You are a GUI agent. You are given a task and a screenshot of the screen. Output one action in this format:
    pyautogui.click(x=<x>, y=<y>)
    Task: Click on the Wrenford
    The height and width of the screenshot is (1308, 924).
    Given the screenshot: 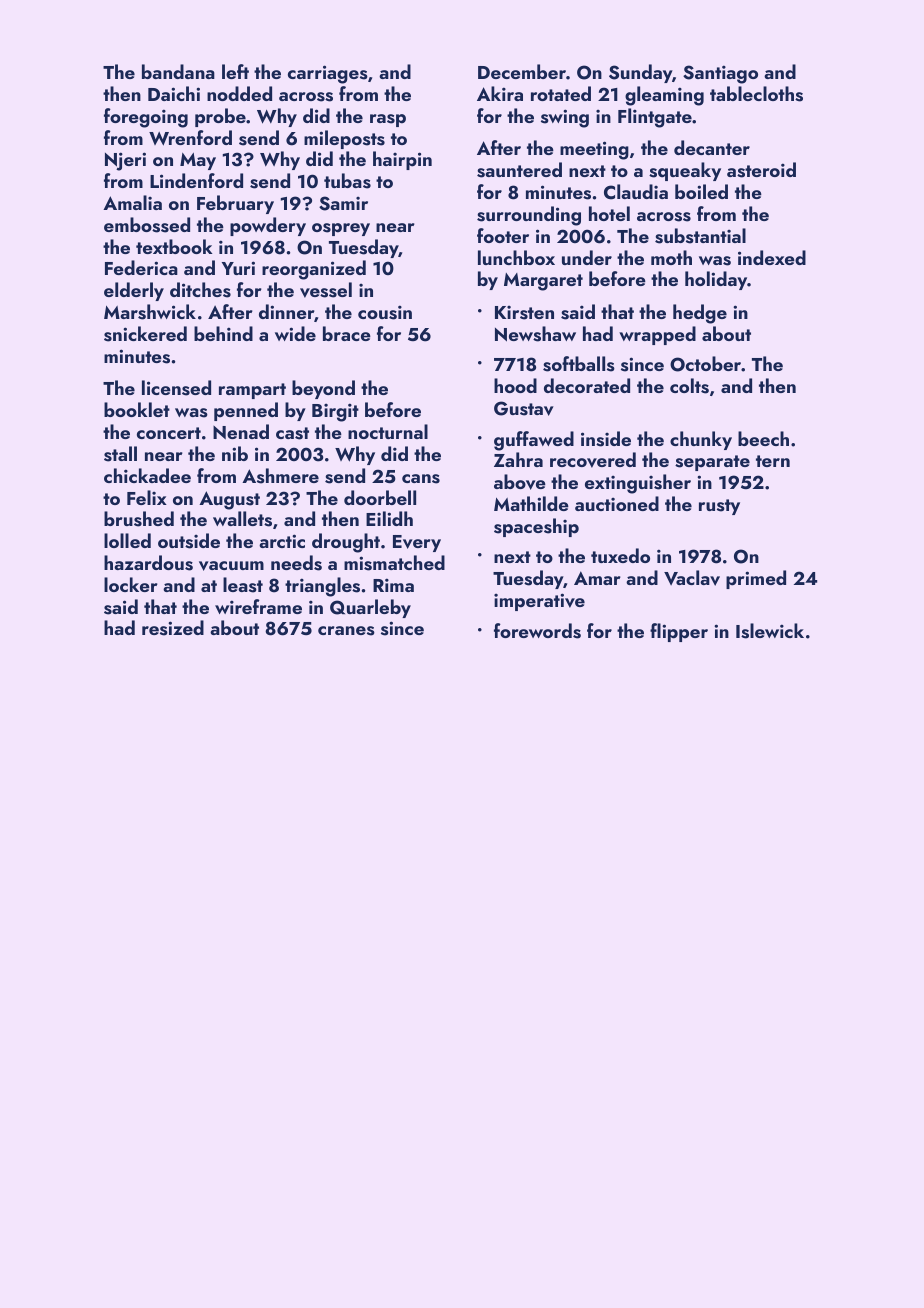 What is the action you would take?
    pyautogui.click(x=190, y=138)
